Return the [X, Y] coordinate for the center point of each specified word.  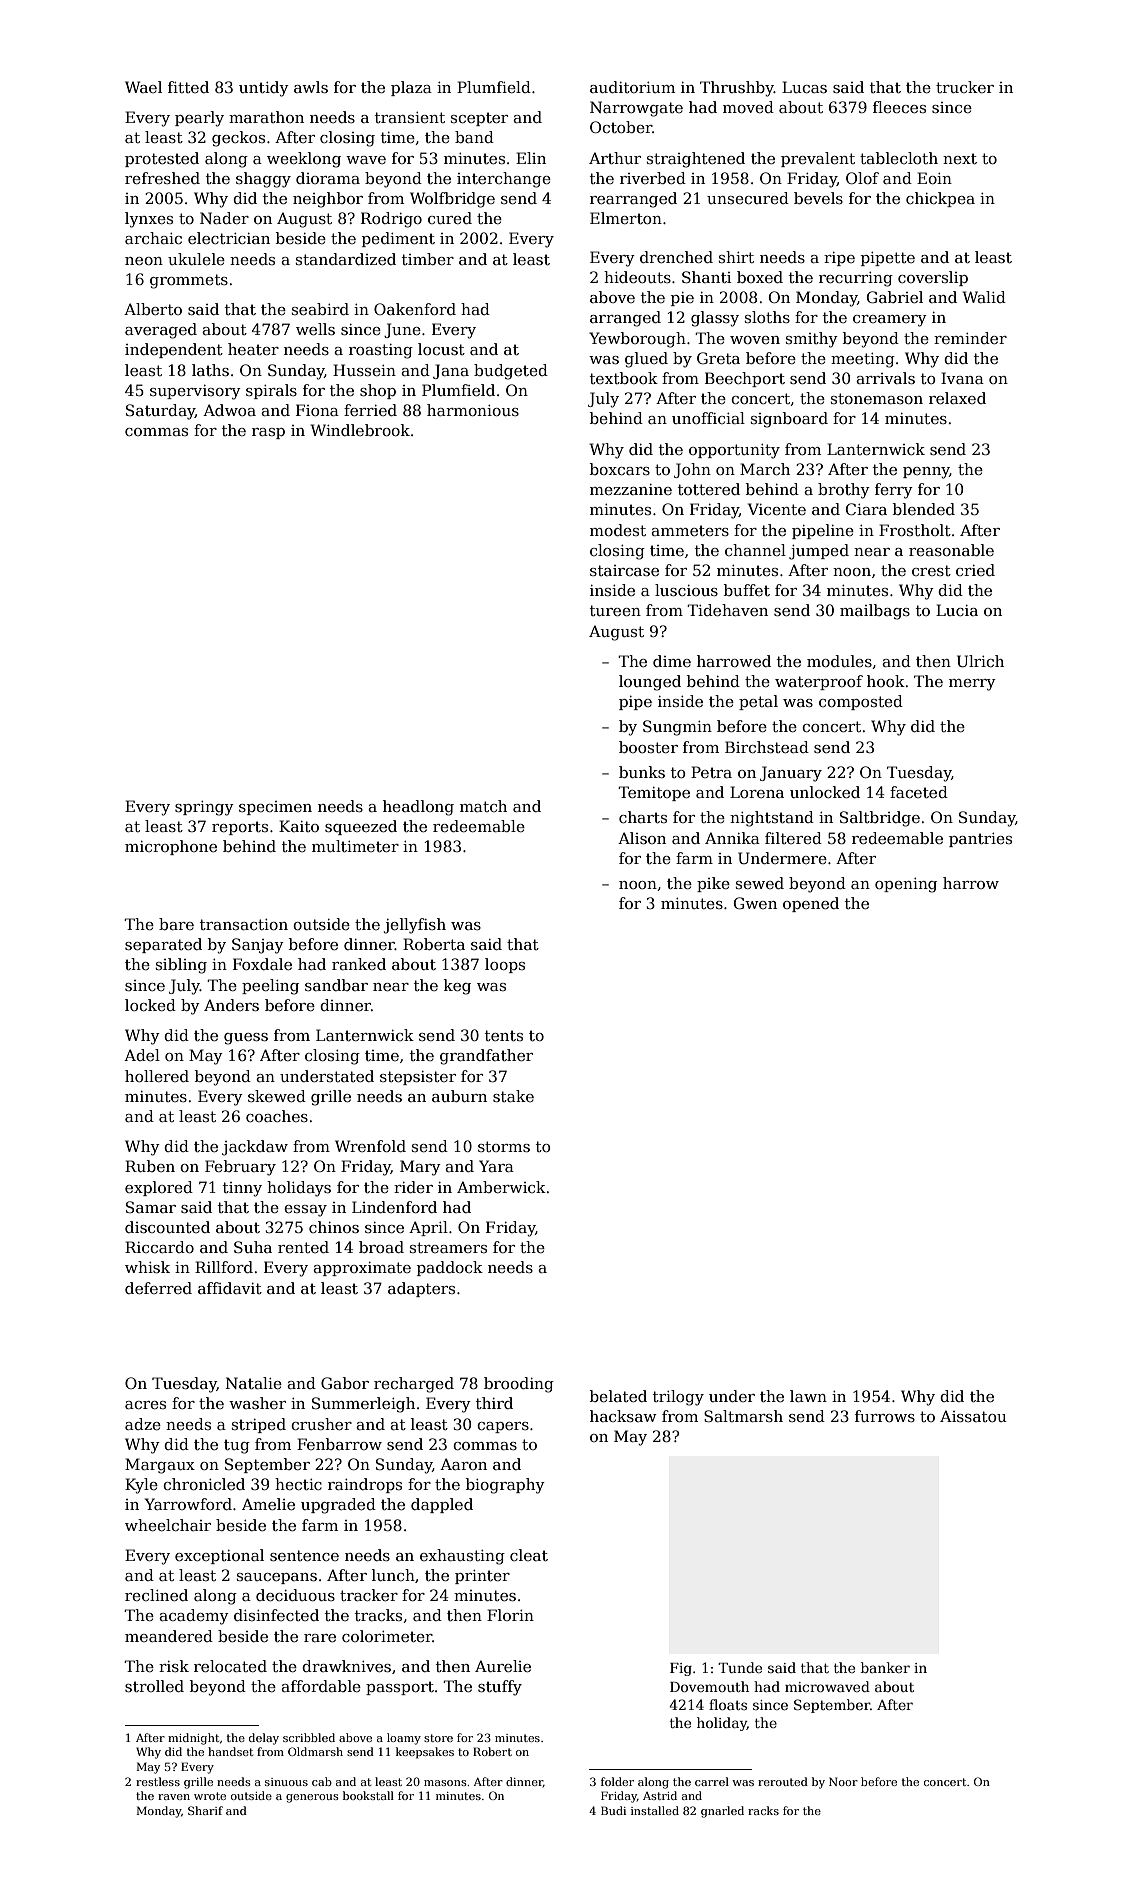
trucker [965, 87]
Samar [151, 1207]
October [621, 127]
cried [975, 570]
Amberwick [501, 1187]
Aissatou [973, 1416]
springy [204, 808]
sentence [304, 1555]
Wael [143, 87]
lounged [650, 683]
